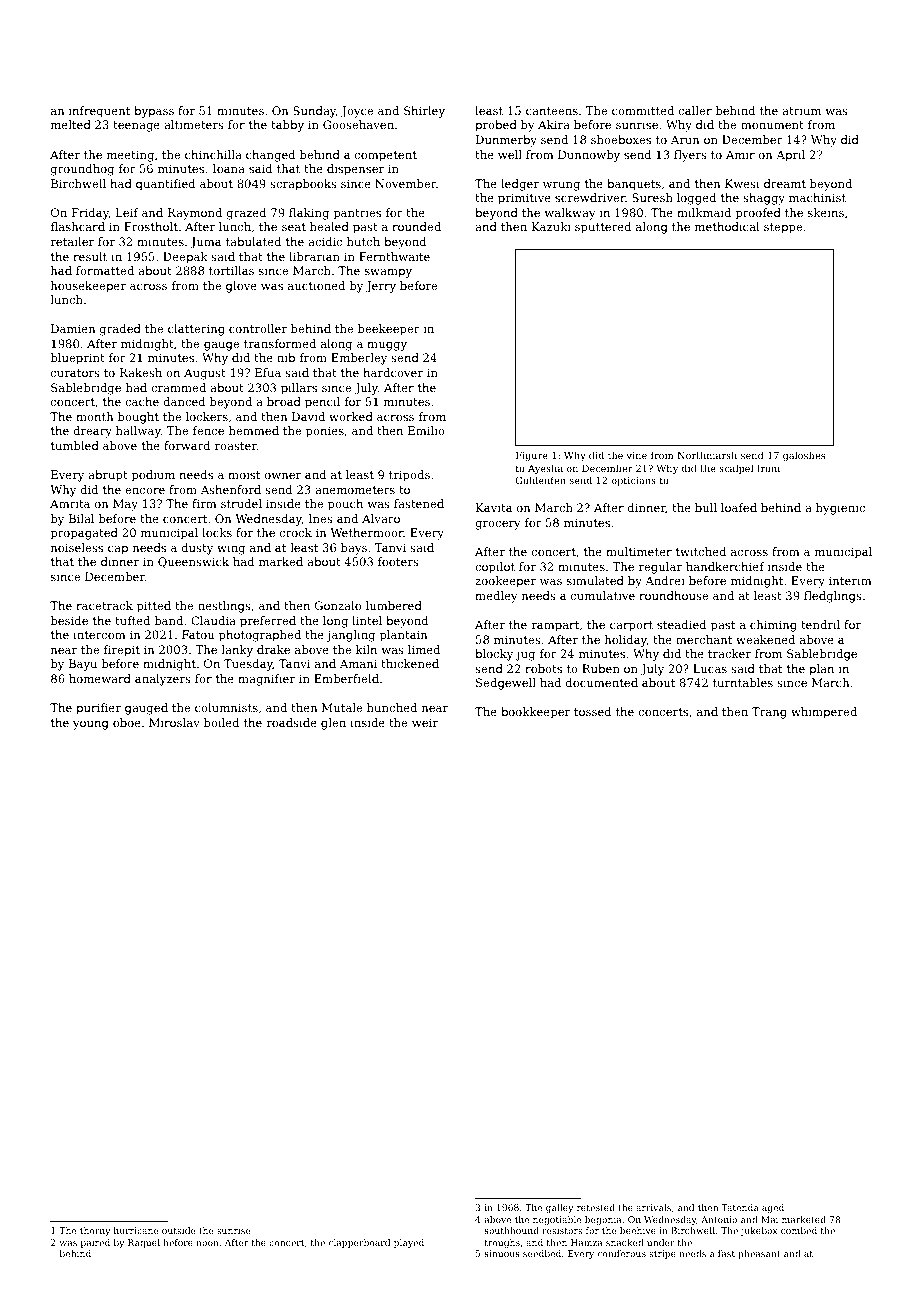 This page has width=924, height=1308. I want to click on Figure, so click(532, 456).
